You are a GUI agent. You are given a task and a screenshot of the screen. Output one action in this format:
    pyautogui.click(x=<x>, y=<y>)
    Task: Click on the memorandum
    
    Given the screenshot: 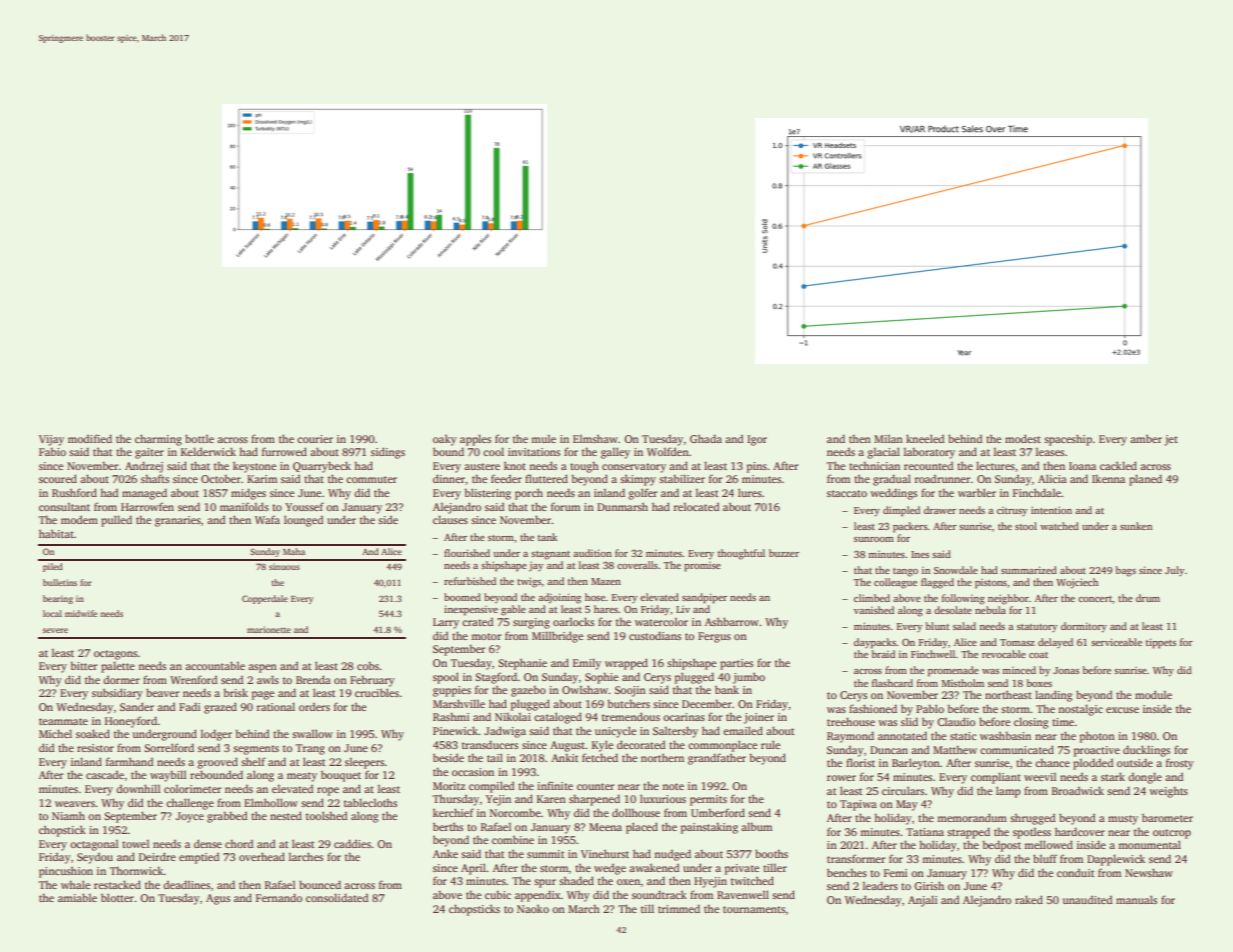 What is the action you would take?
    pyautogui.click(x=972, y=817)
